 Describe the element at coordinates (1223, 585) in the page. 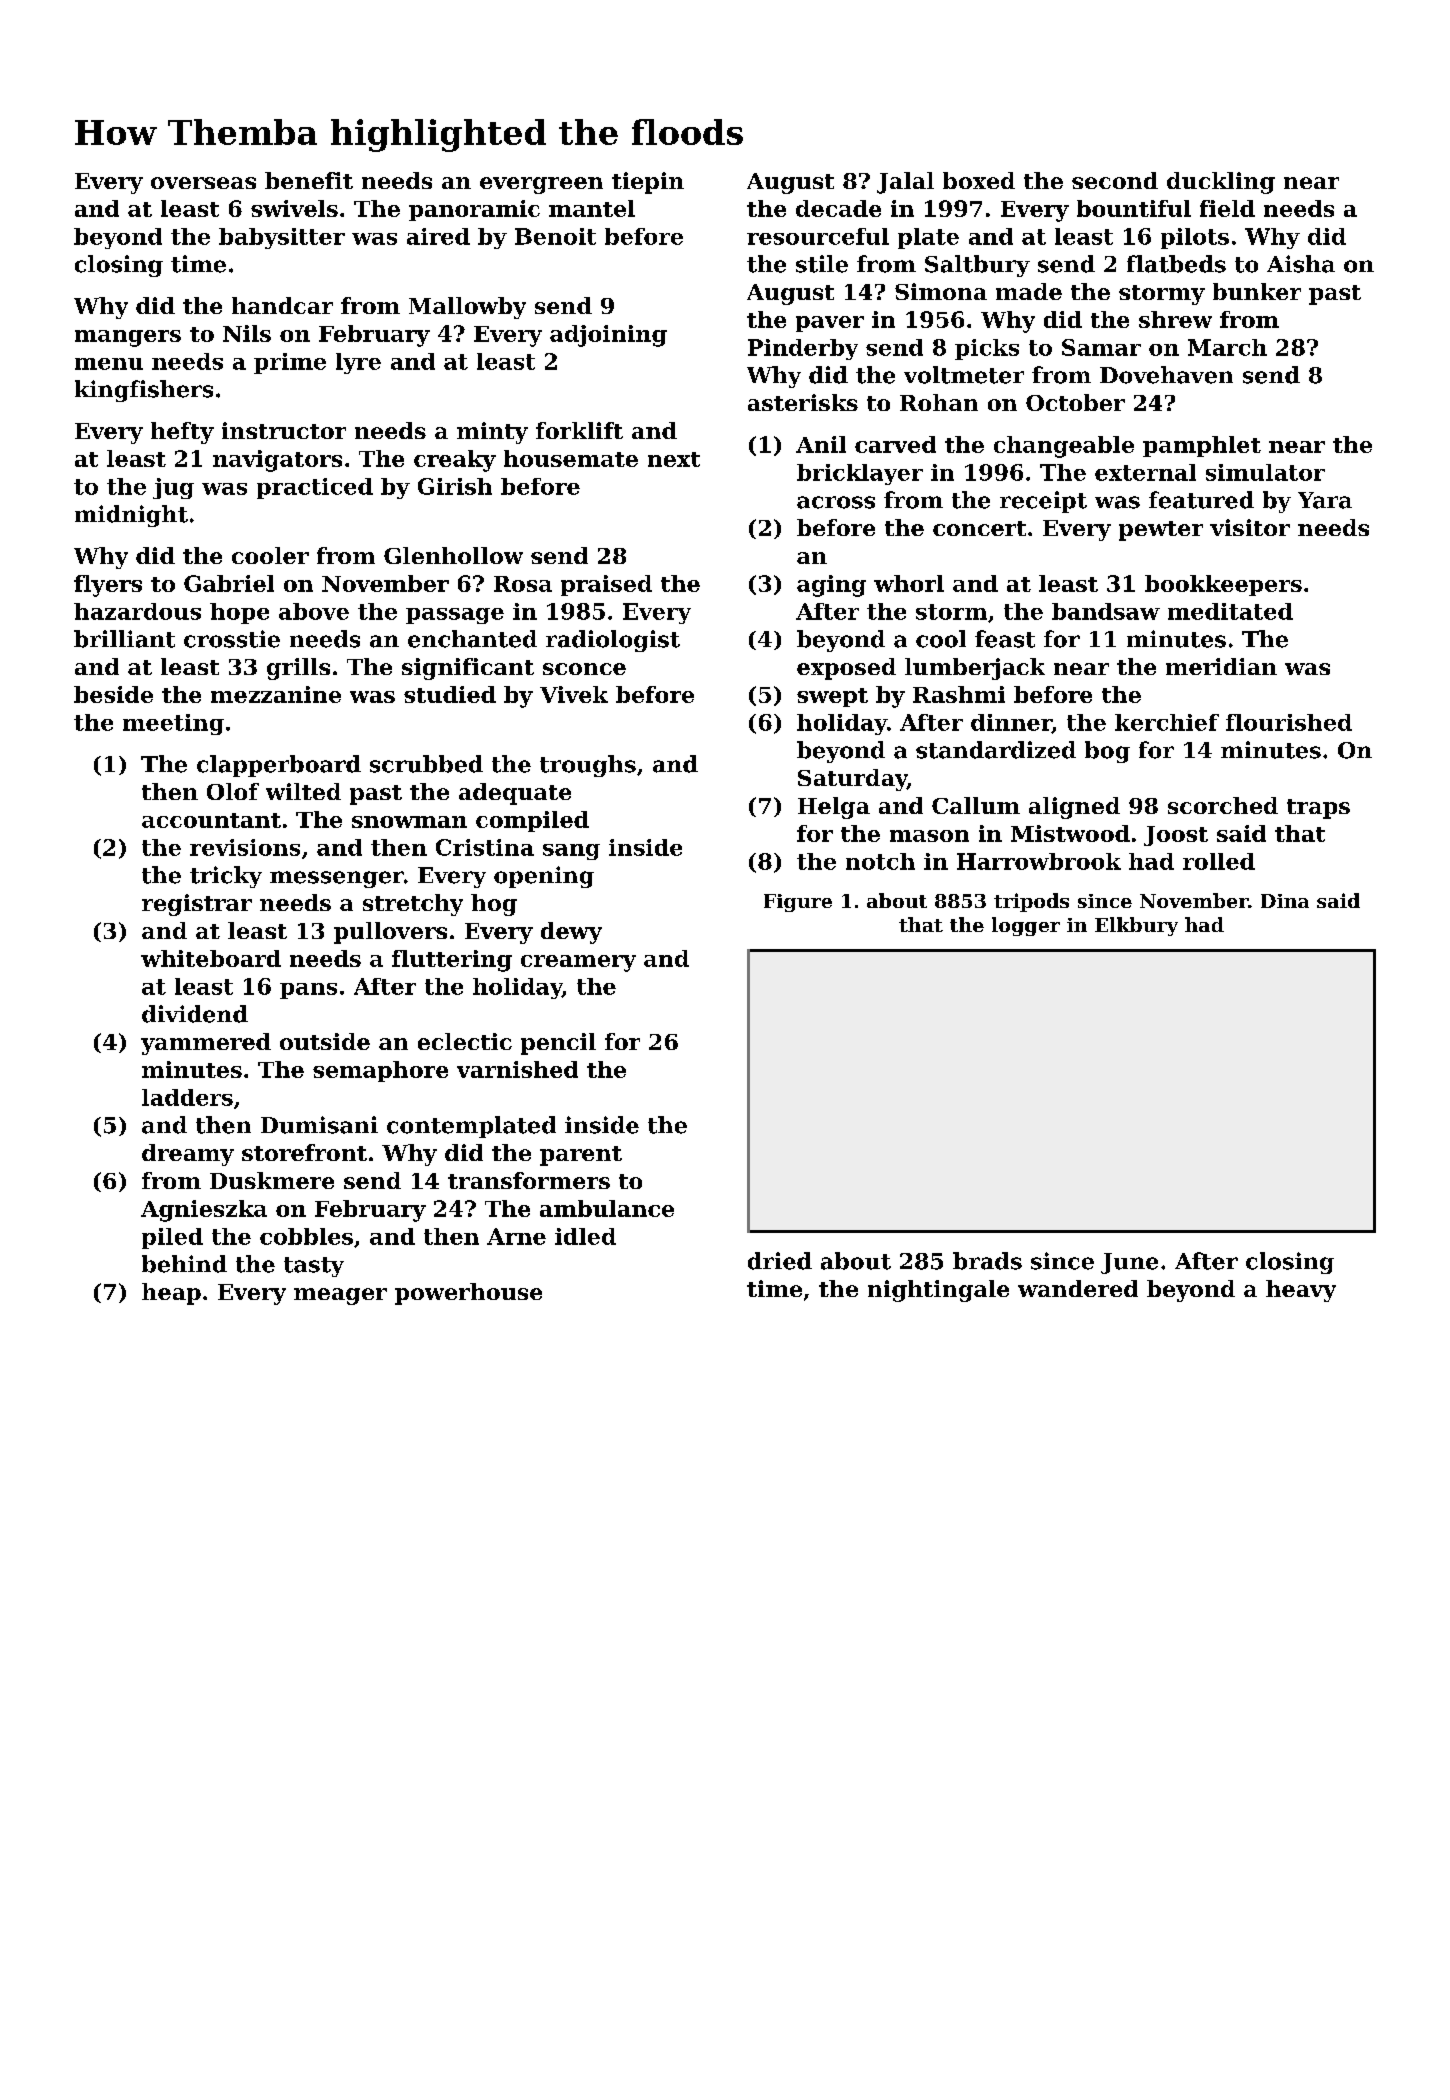

I see `bookkeepers` at that location.
